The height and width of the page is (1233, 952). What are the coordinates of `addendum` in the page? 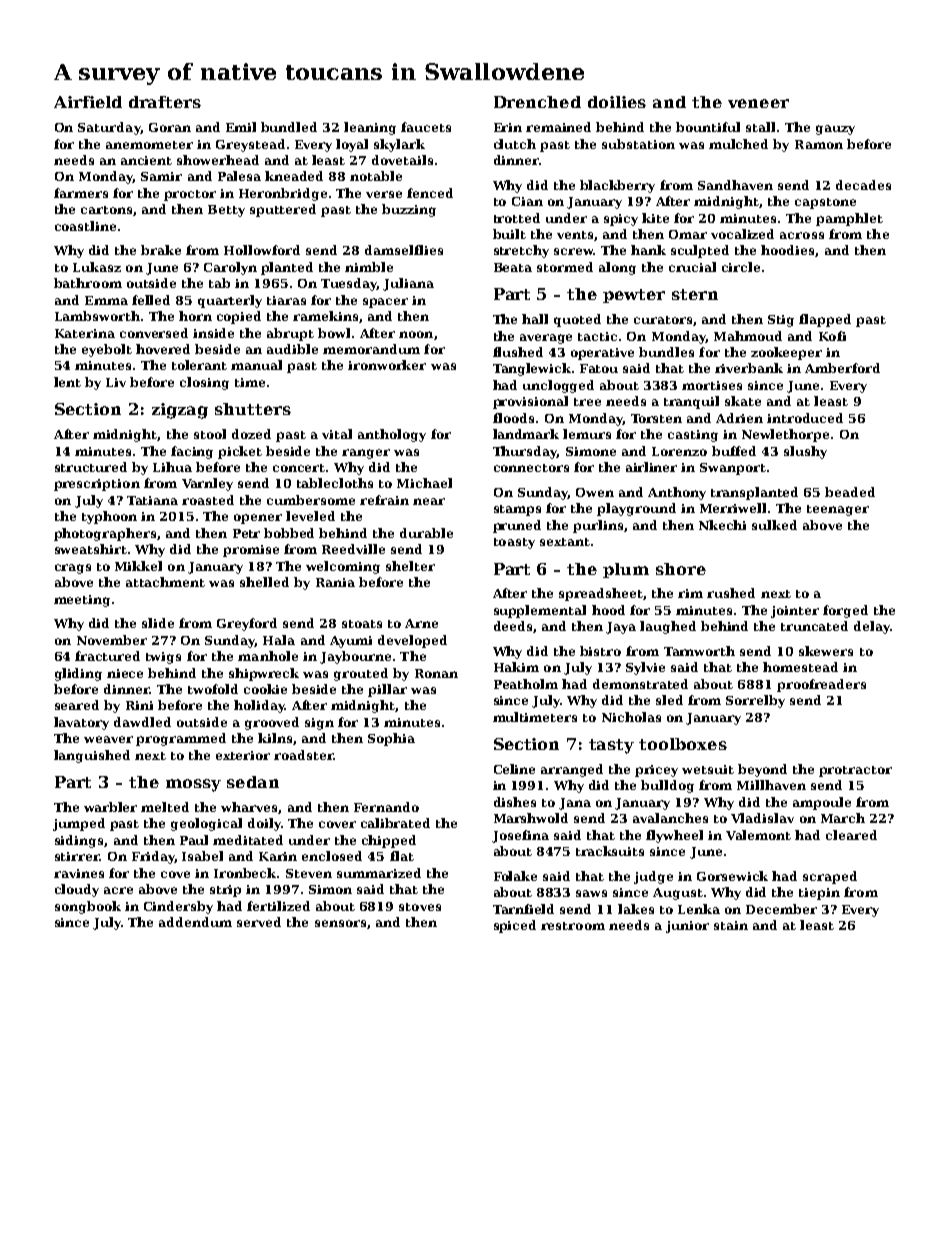 It's located at (195, 922).
